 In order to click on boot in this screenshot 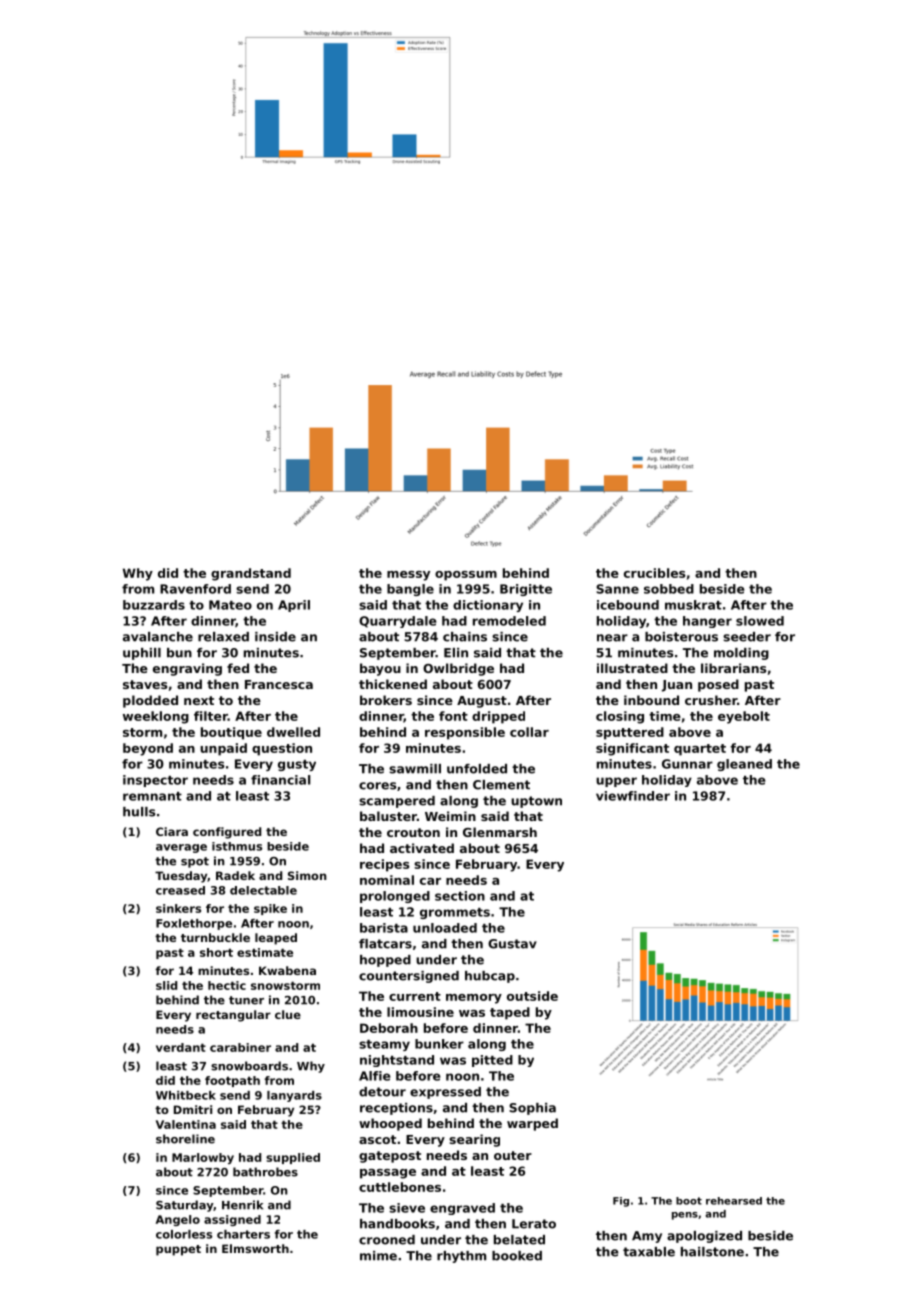, I will do `click(689, 1201)`.
